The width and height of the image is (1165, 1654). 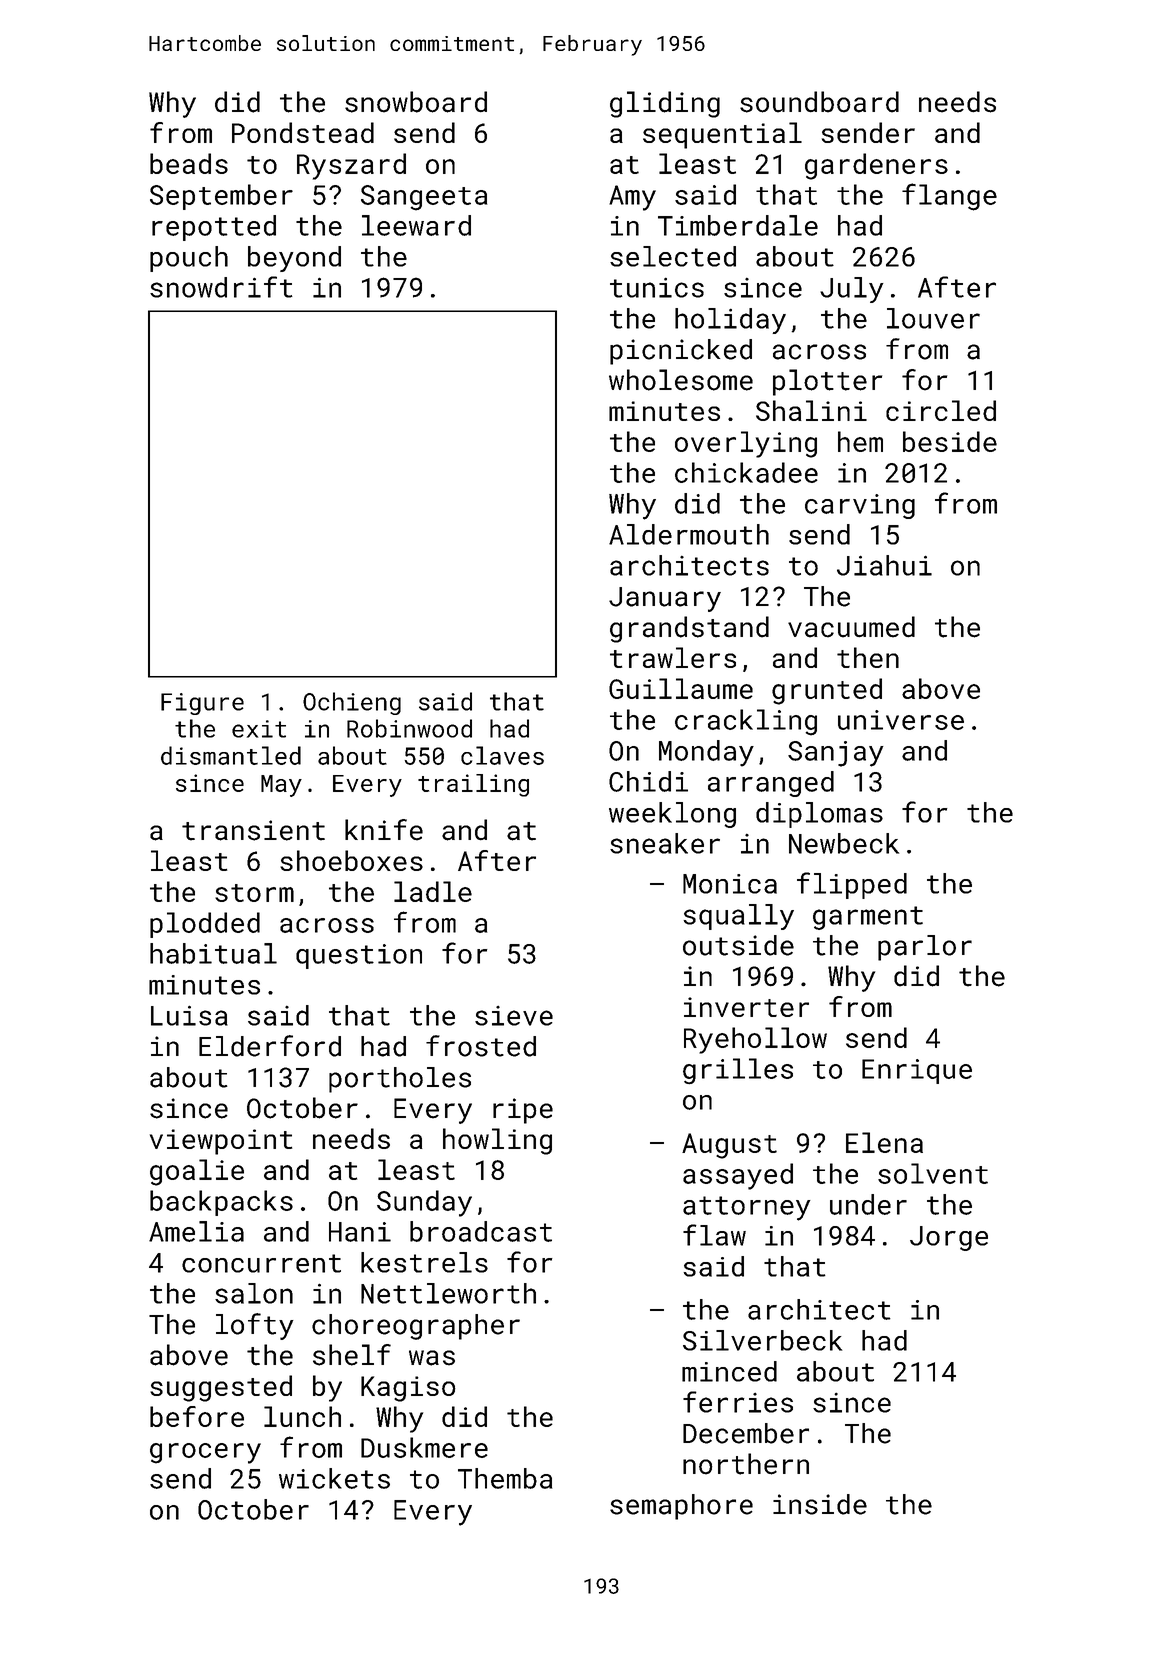 What do you see at coordinates (632, 198) in the image?
I see `Amy` at bounding box center [632, 198].
